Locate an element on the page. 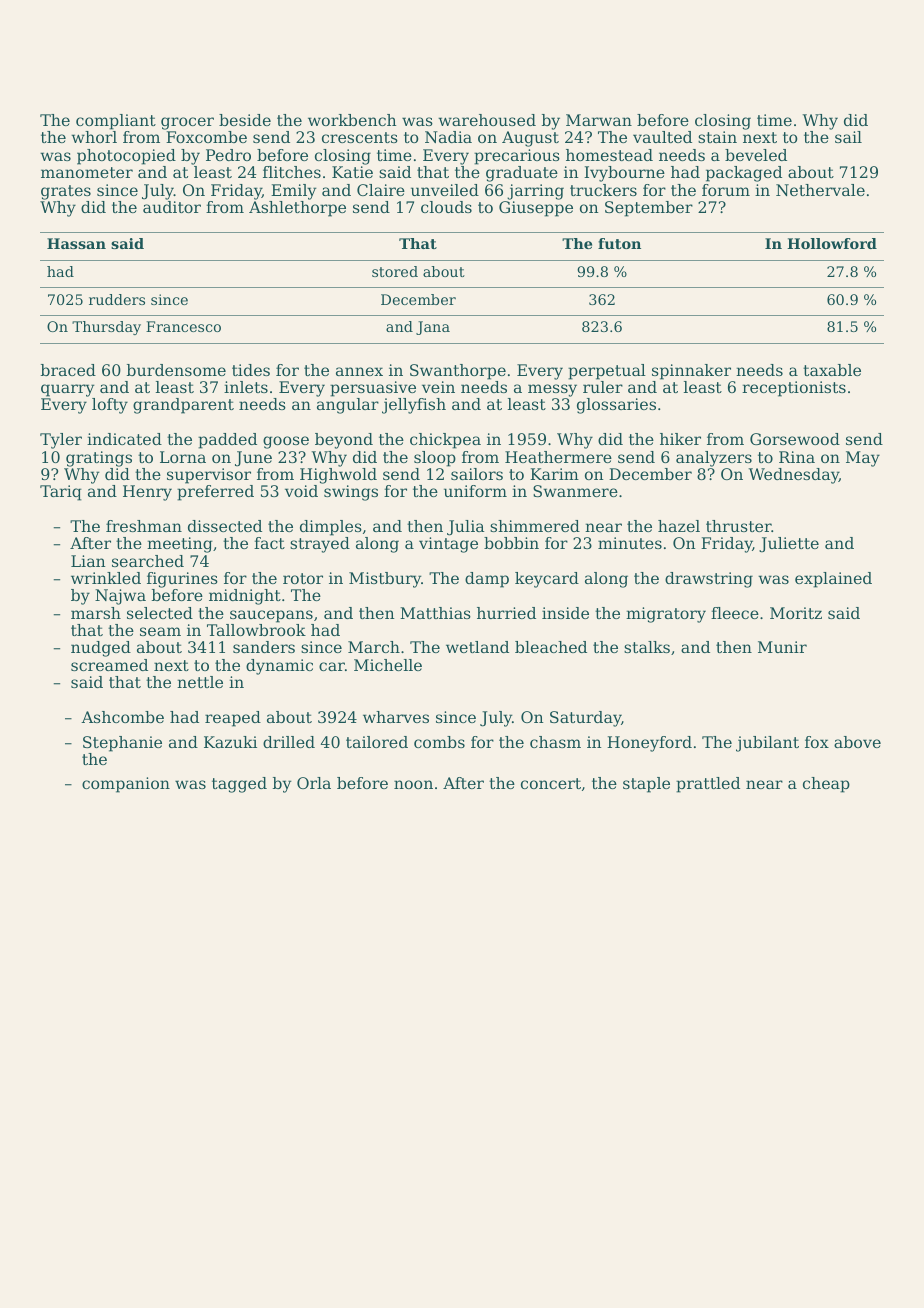 This page has height=1308, width=924. tagged is located at coordinates (239, 785).
